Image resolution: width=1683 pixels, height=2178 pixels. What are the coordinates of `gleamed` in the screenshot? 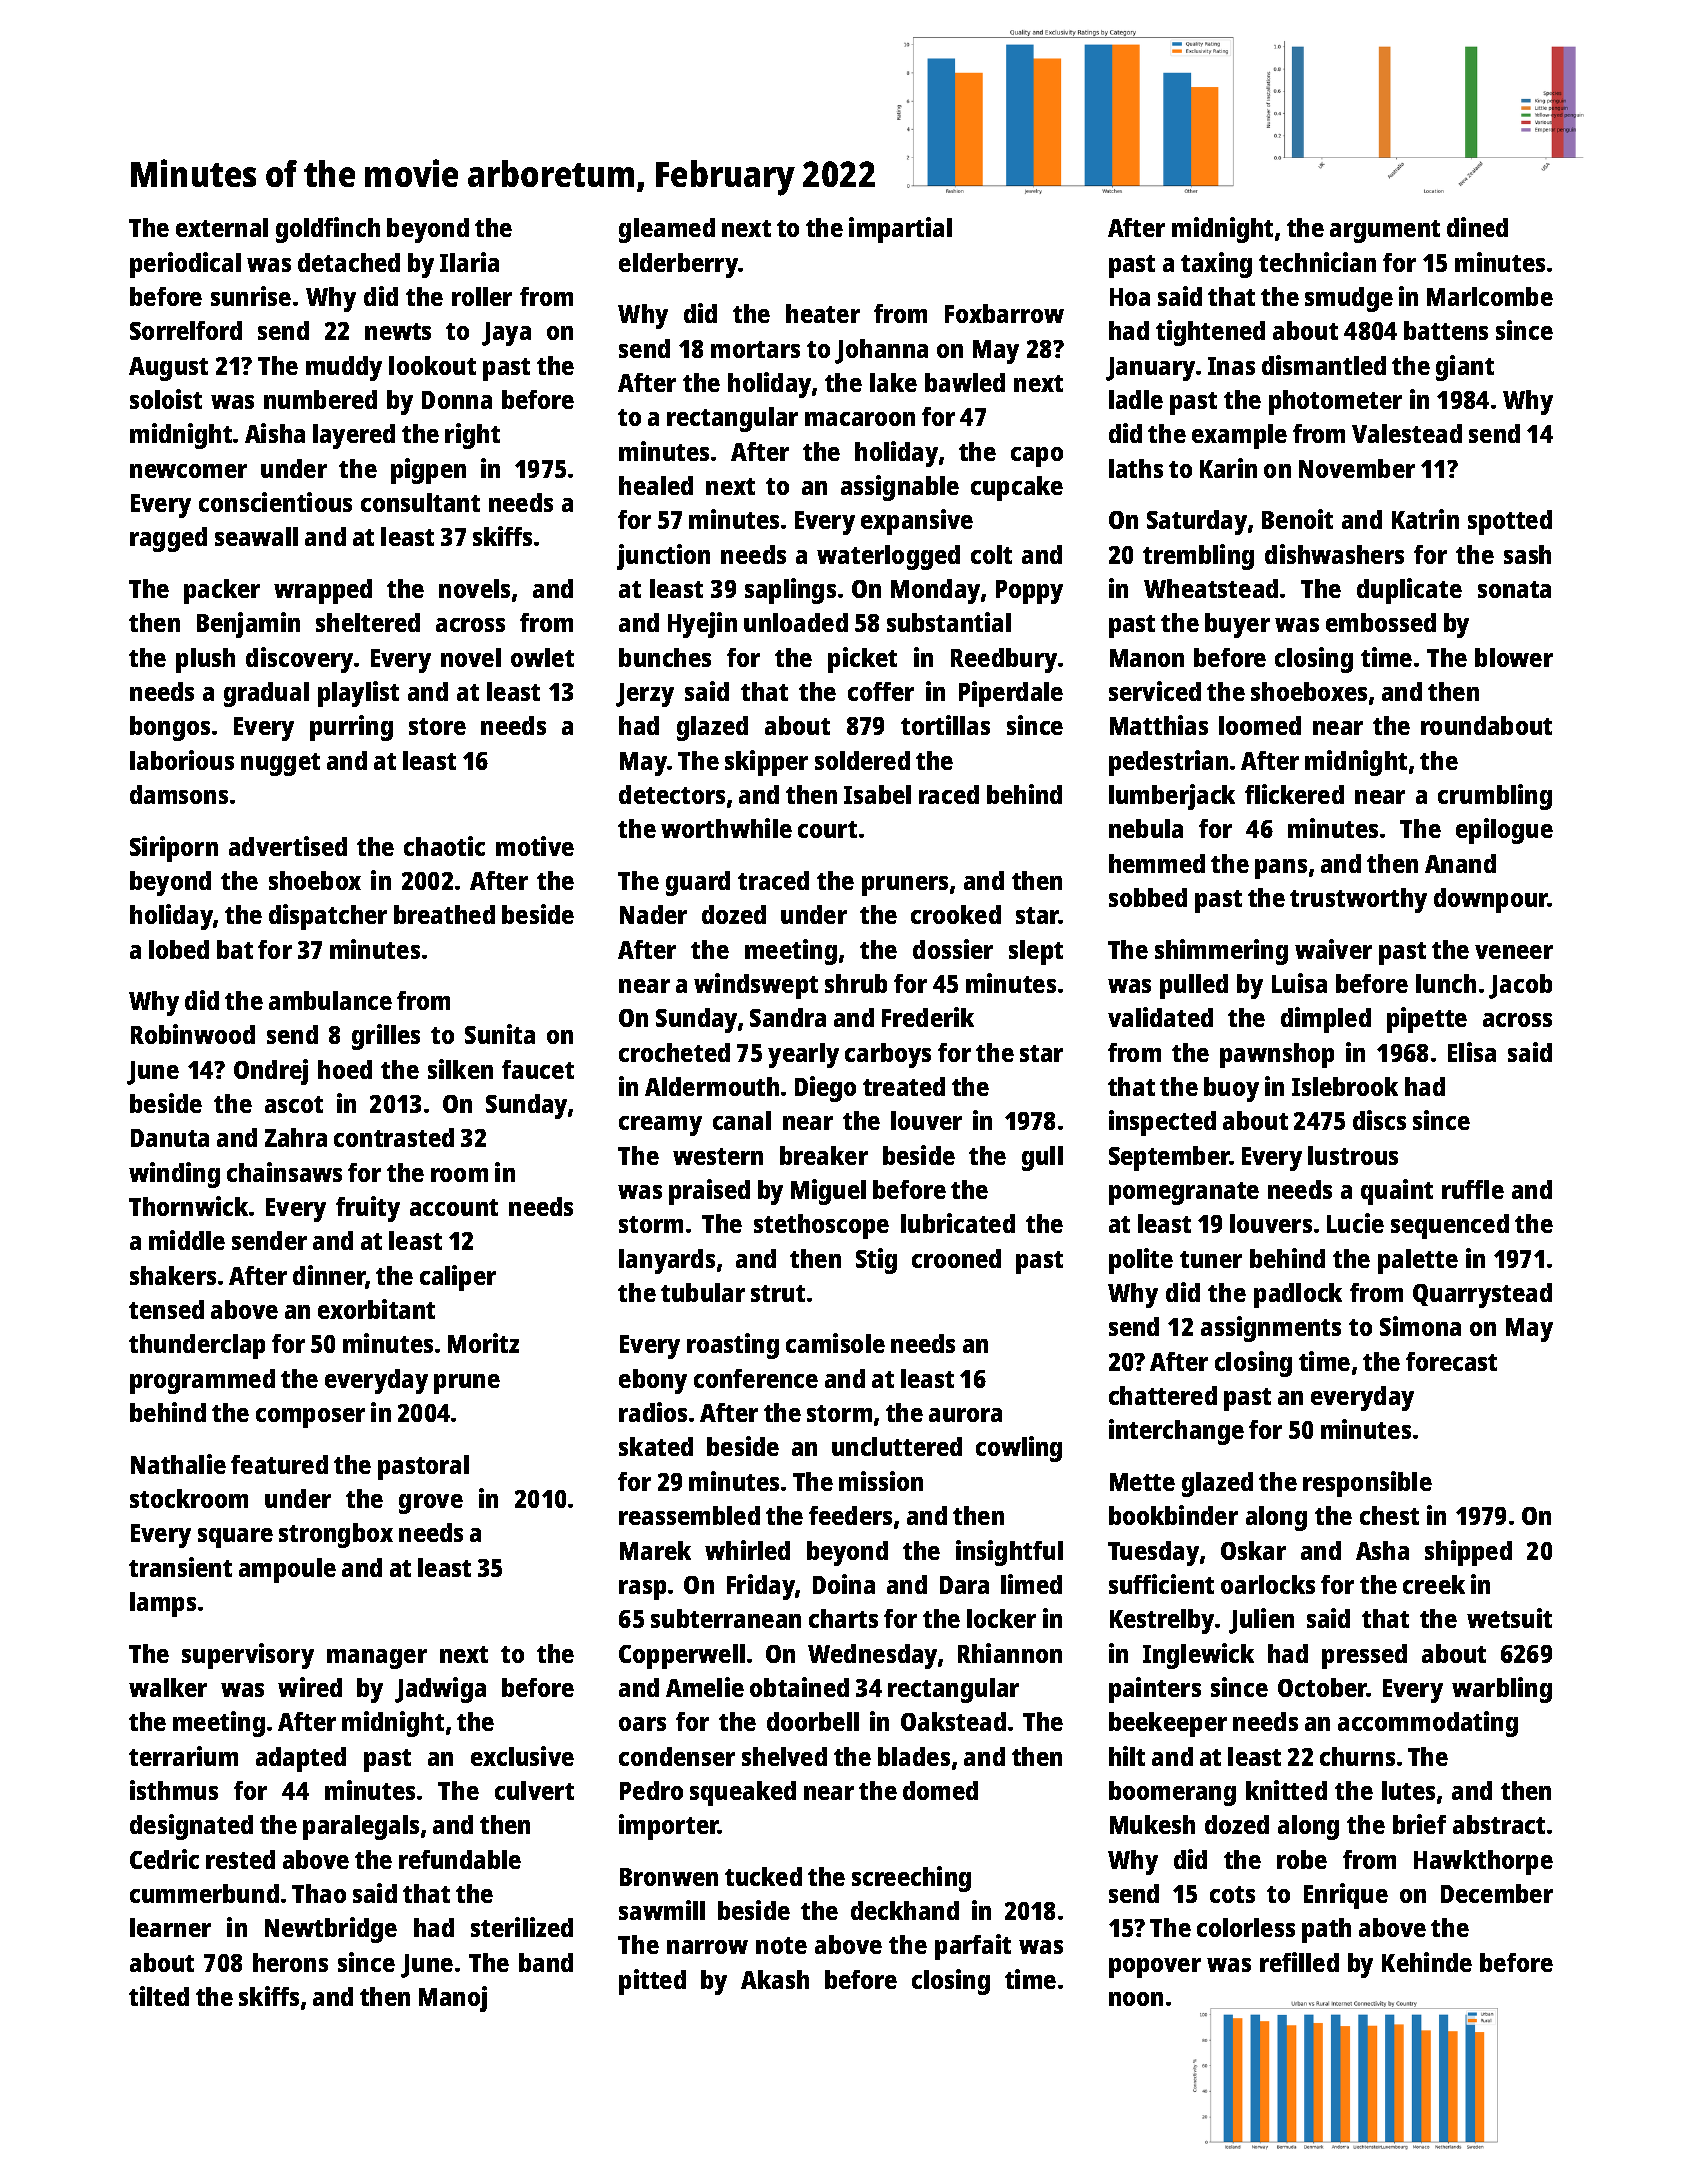 It's located at (667, 230).
